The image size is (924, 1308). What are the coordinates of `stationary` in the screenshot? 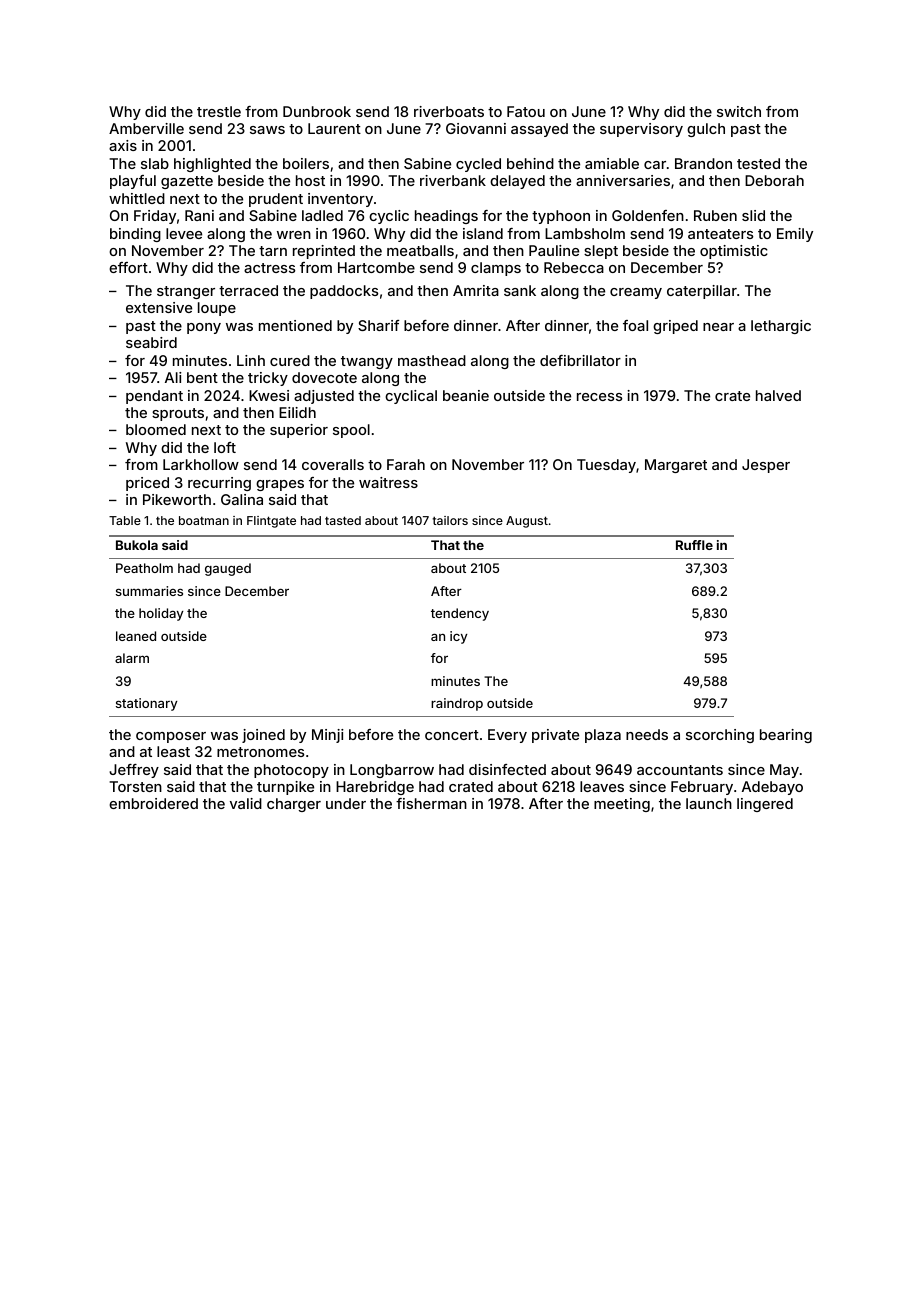 It's located at (147, 704).
